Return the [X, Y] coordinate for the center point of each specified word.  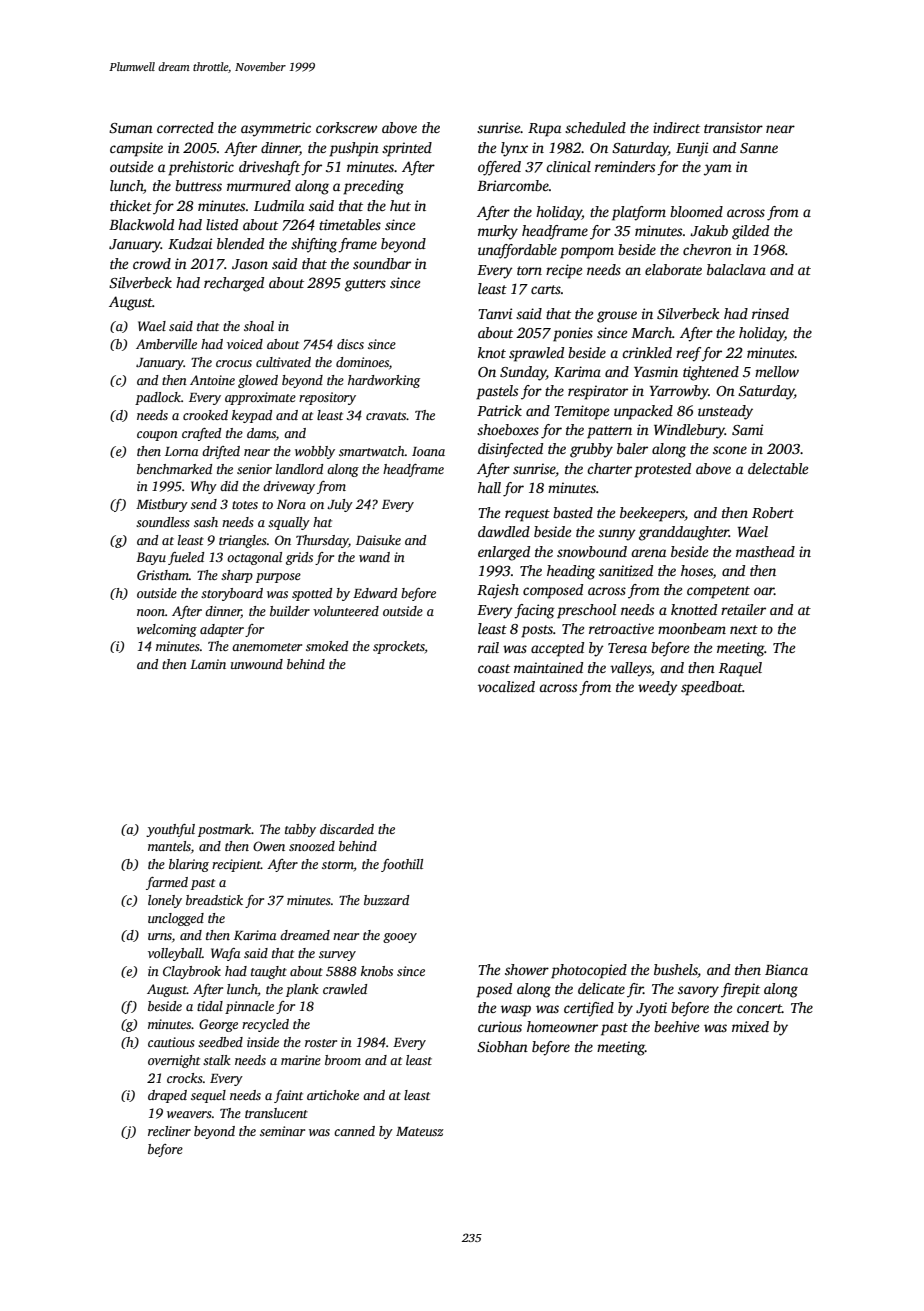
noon [151, 612]
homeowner [562, 1026]
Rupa [544, 130]
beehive [676, 1026]
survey [337, 956]
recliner [169, 1131]
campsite [136, 149]
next [744, 629]
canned [354, 1131]
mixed [750, 1026]
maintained [548, 667]
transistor [733, 127]
